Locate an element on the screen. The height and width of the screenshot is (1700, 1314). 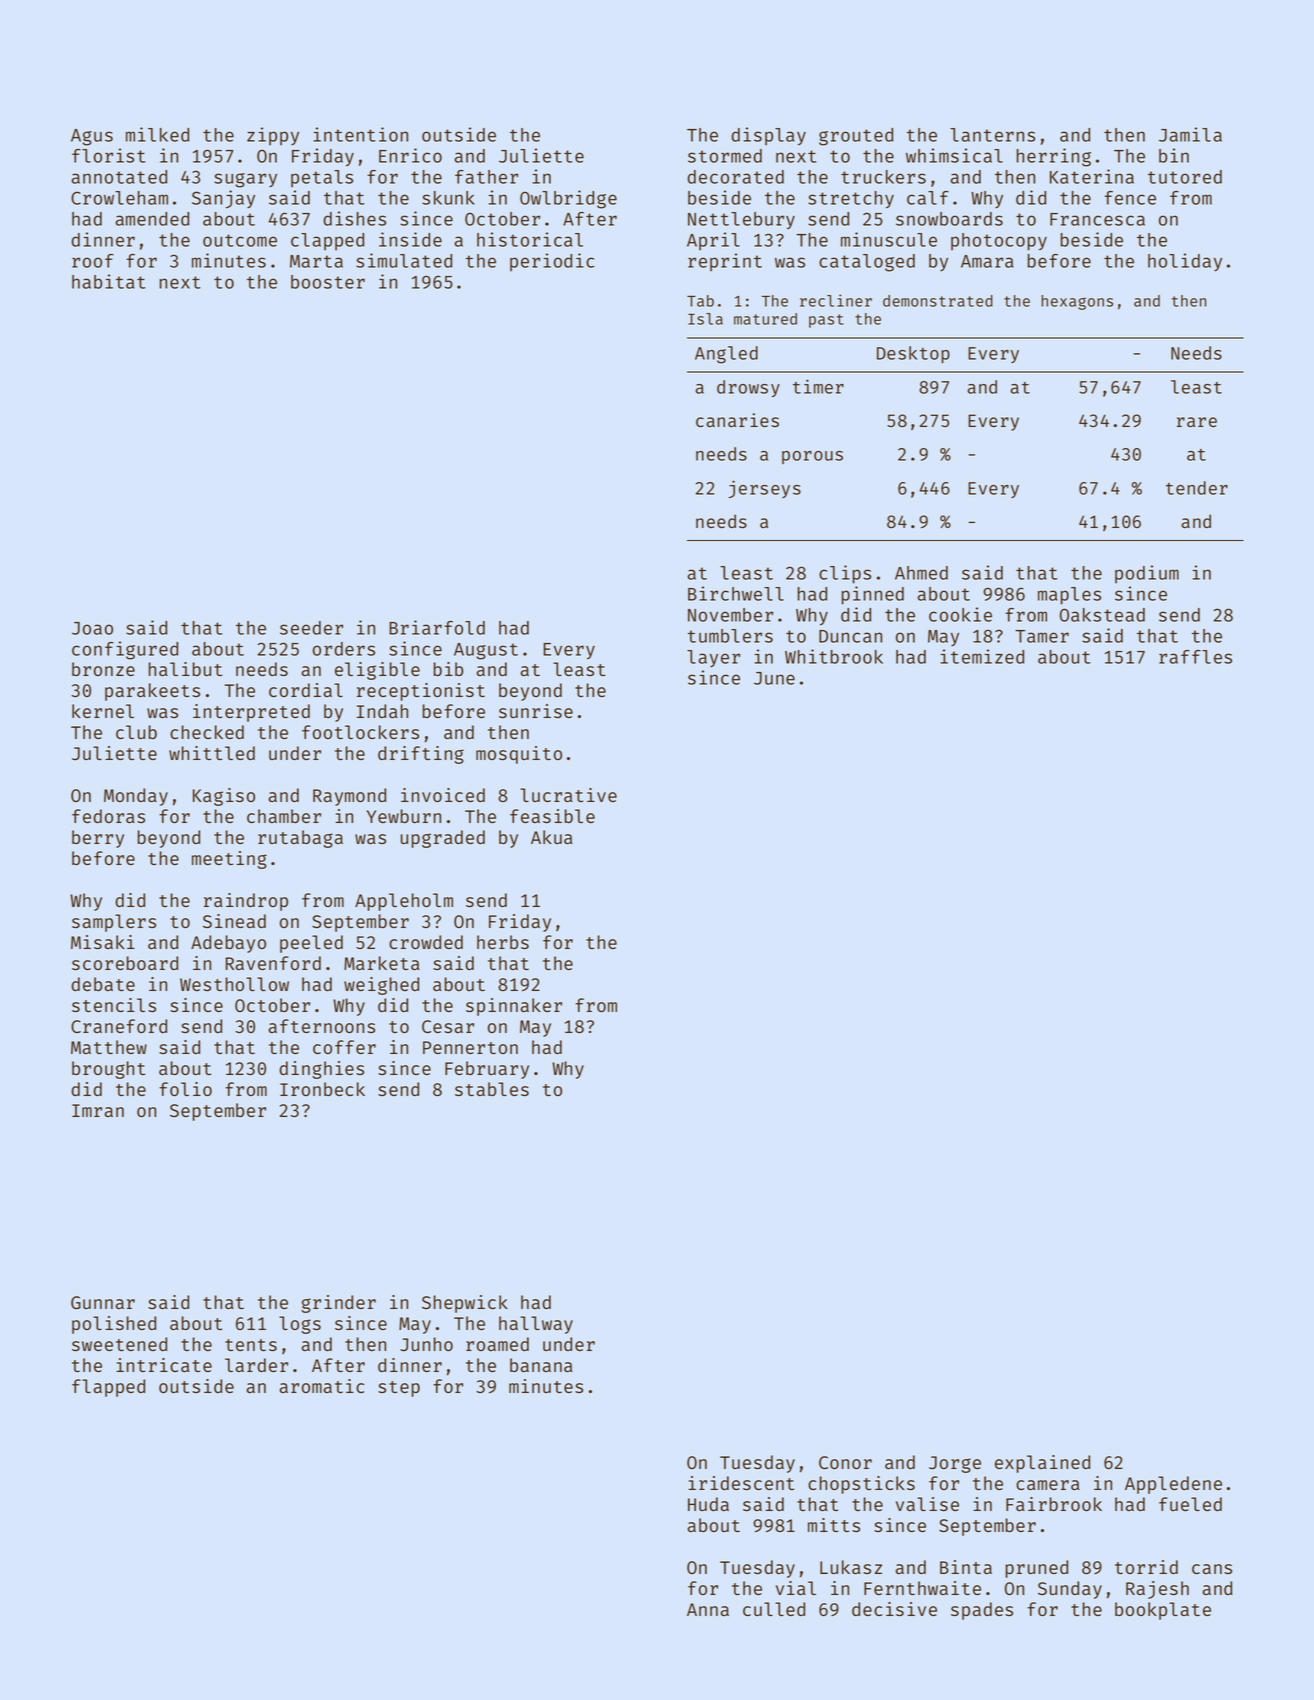
hallway is located at coordinates (536, 1325).
